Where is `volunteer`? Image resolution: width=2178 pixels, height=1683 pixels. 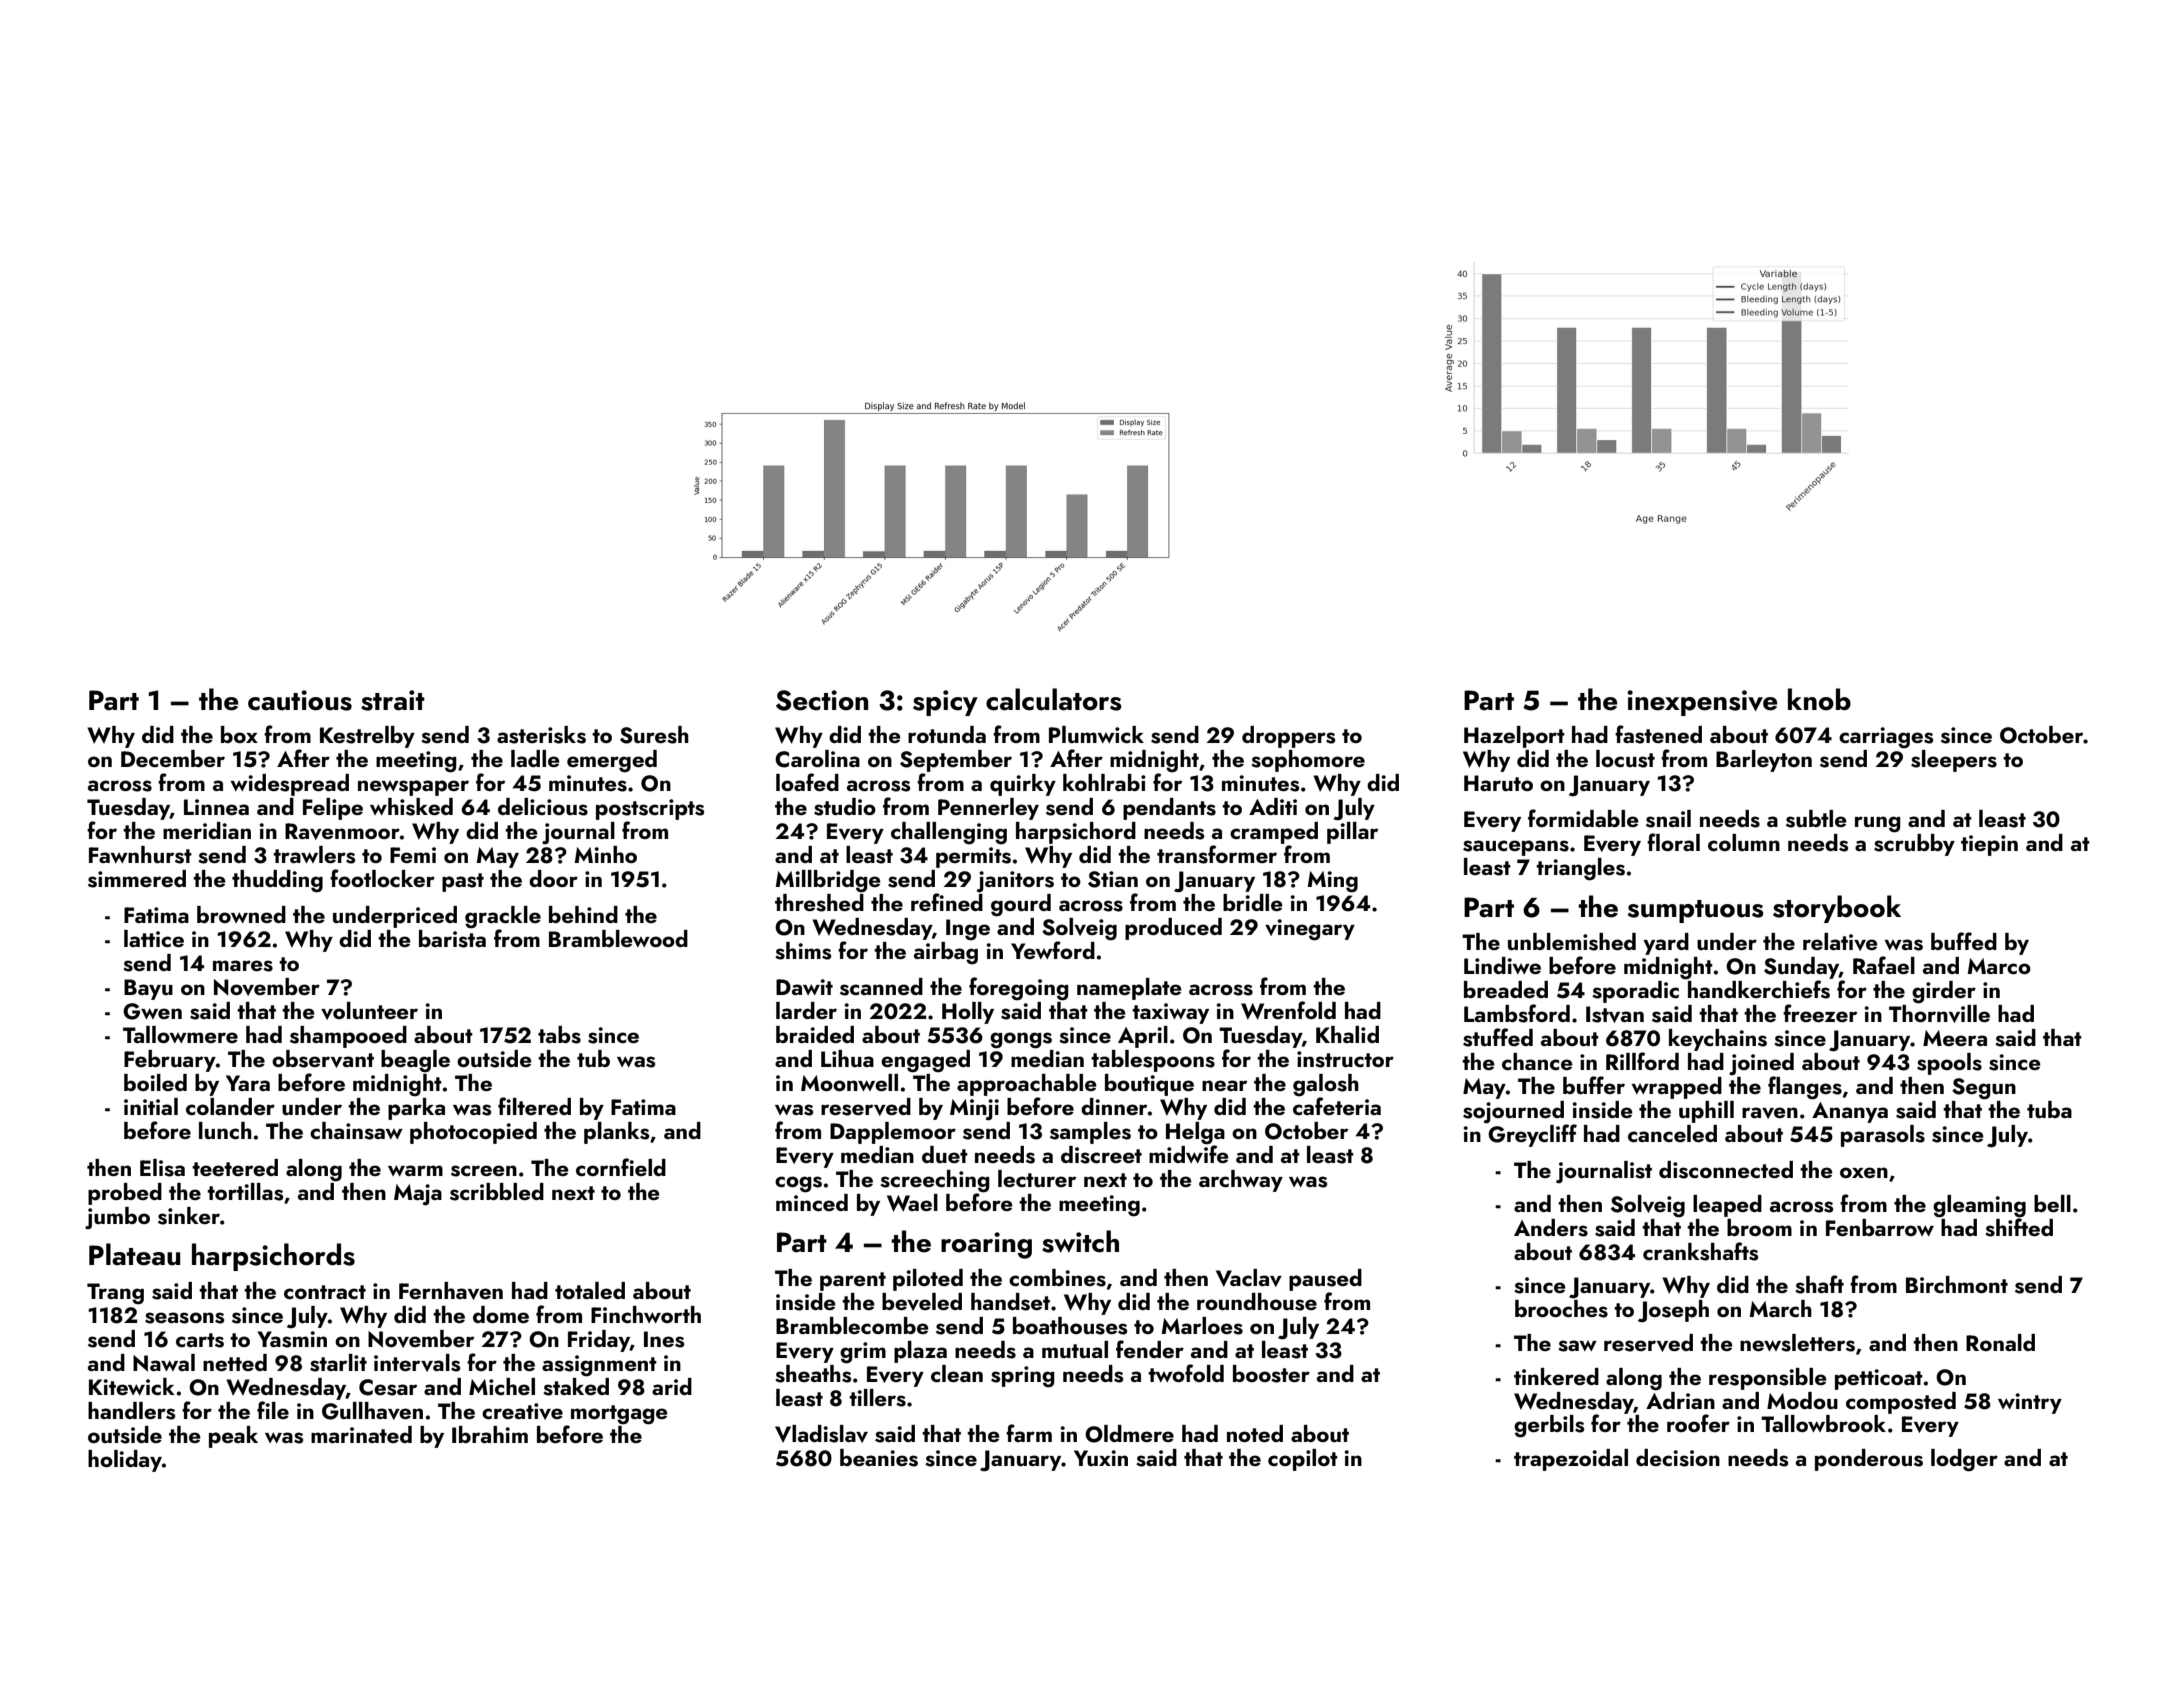
volunteer is located at coordinates (369, 1011).
